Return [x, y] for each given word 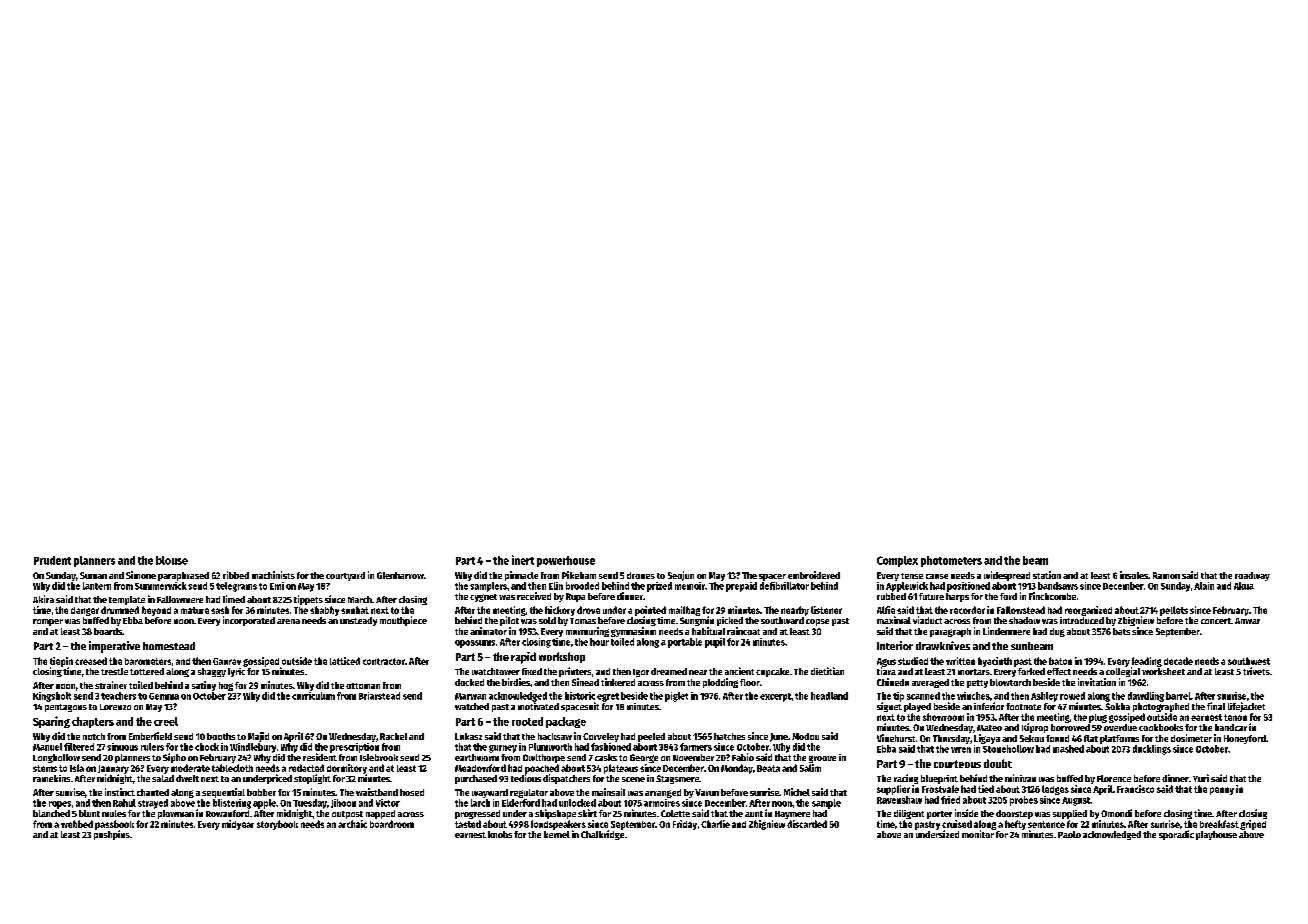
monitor [978, 834]
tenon [1235, 717]
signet [889, 707]
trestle [114, 671]
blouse [172, 560]
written [960, 661]
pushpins [112, 835]
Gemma [164, 696]
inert [523, 560]
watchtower [496, 671]
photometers [951, 561]
